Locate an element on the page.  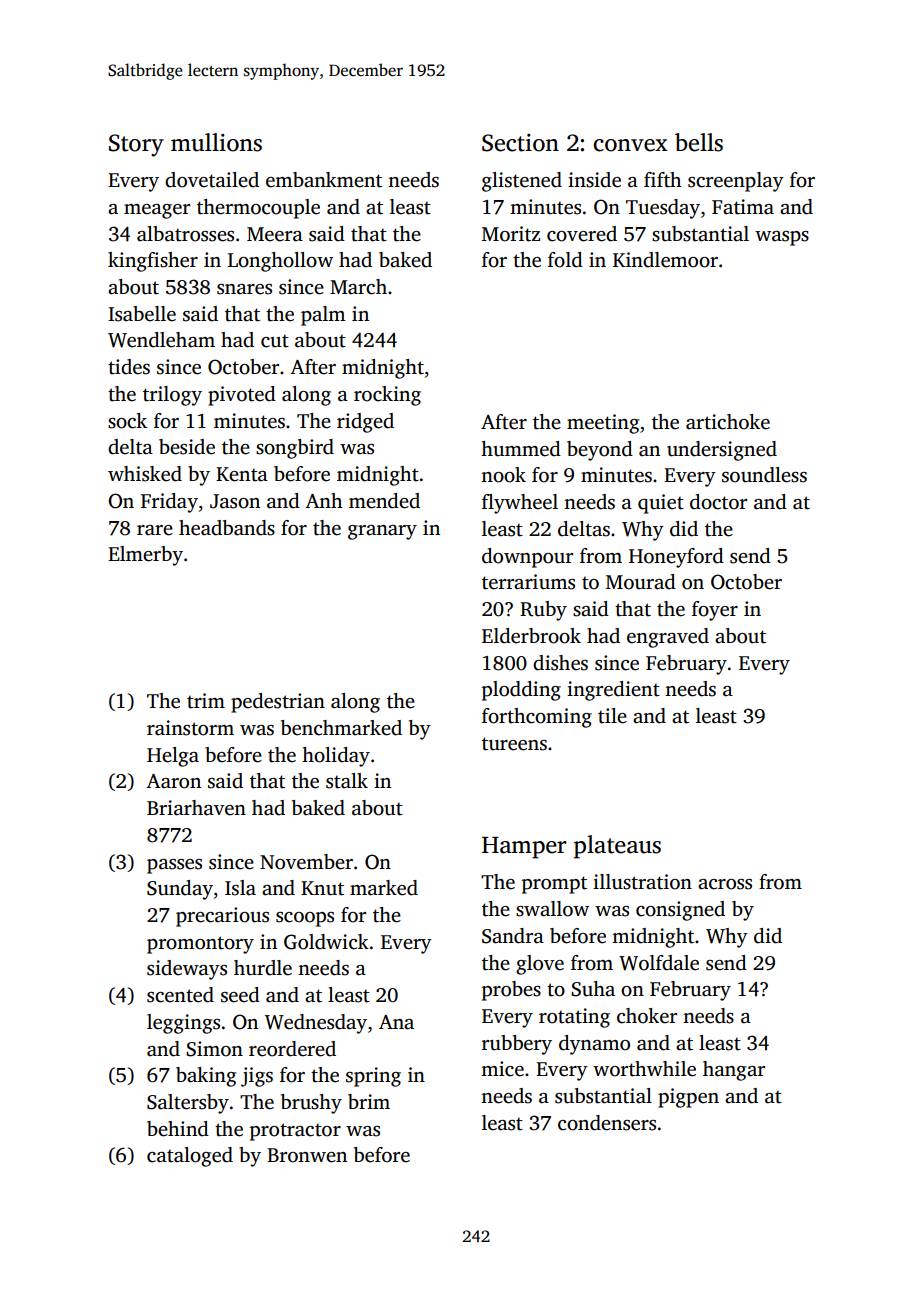
tides is located at coordinates (129, 367).
